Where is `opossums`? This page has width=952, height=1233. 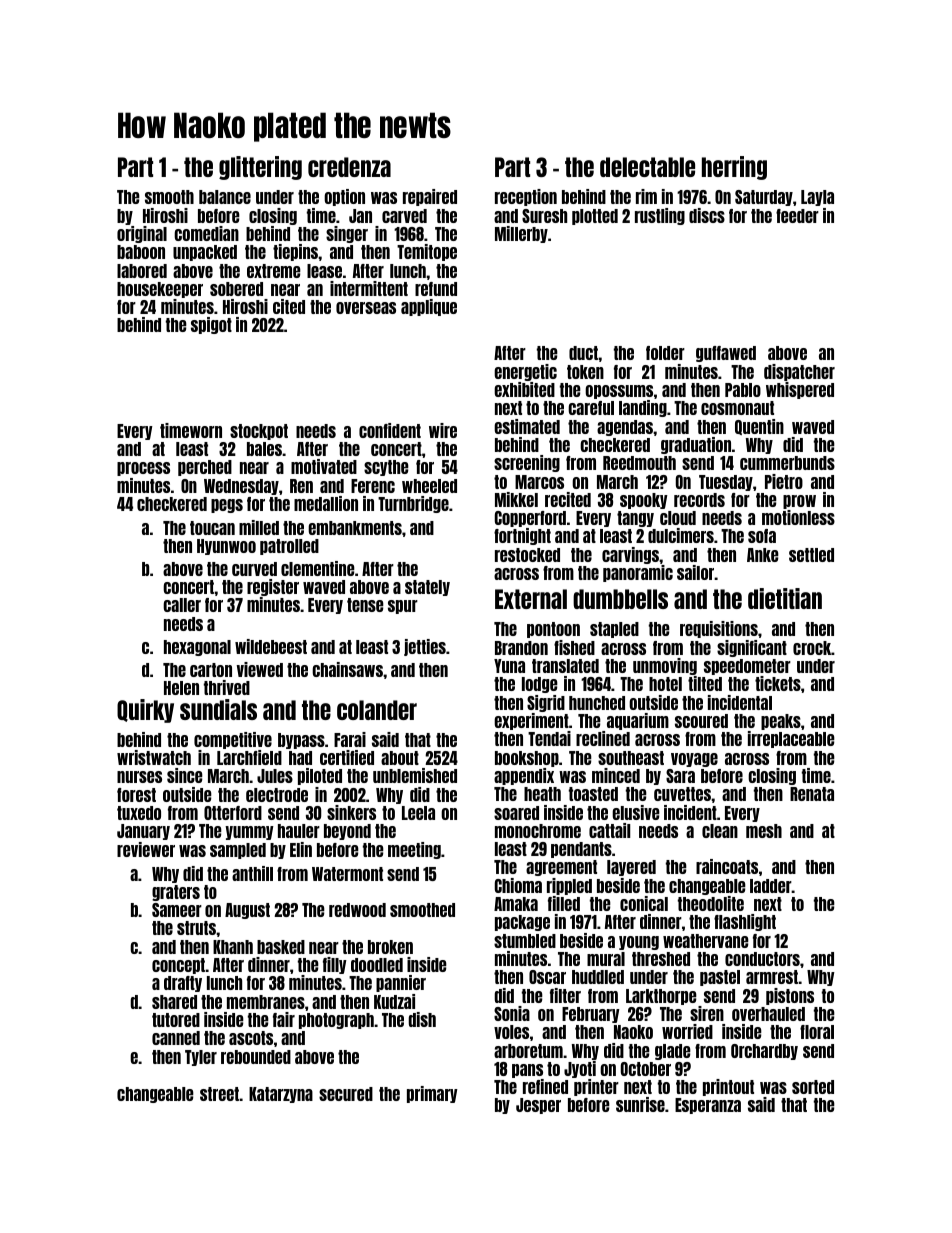 opossums is located at coordinates (619, 392).
